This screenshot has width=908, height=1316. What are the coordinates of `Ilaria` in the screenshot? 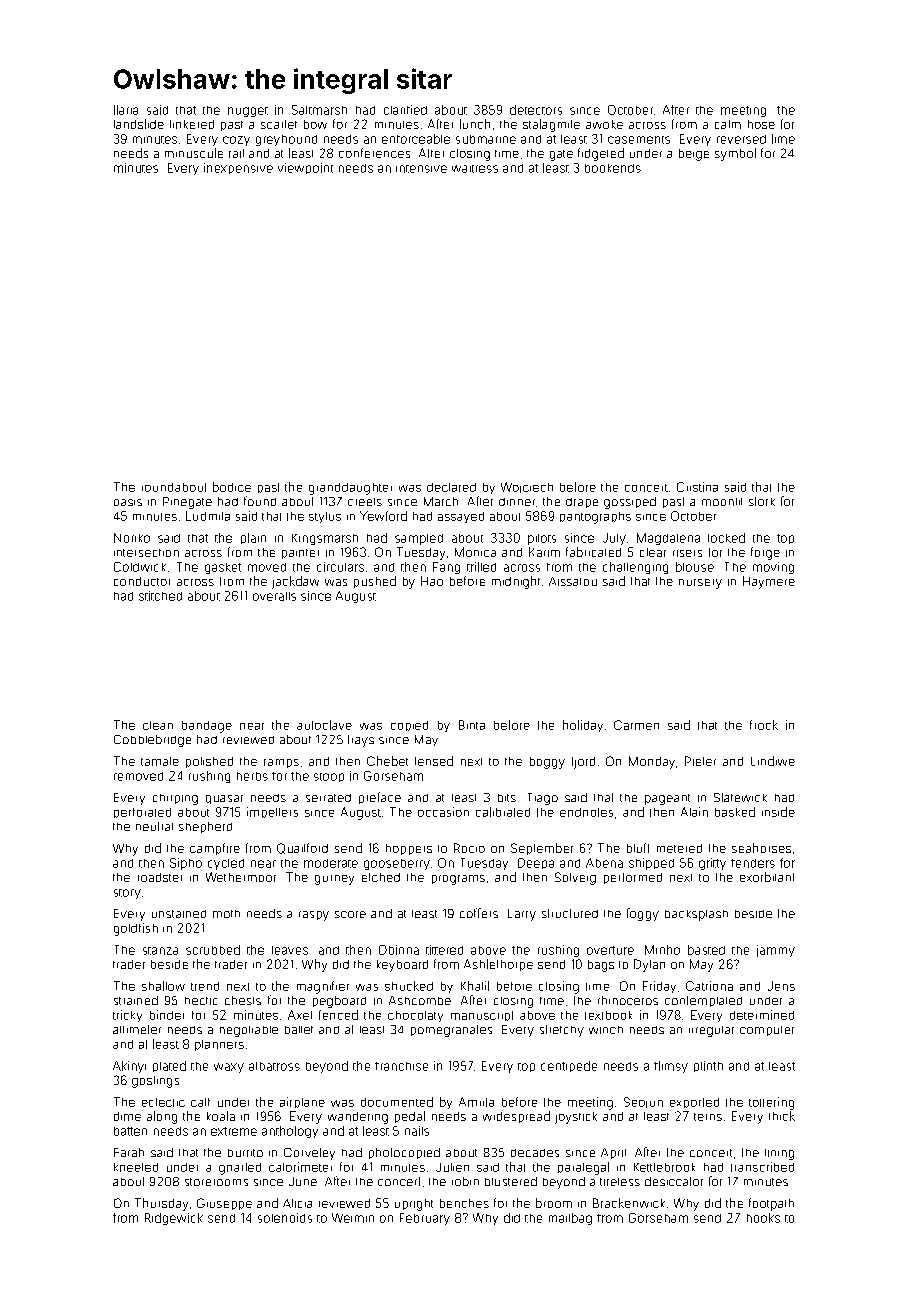 It's located at (126, 110).
